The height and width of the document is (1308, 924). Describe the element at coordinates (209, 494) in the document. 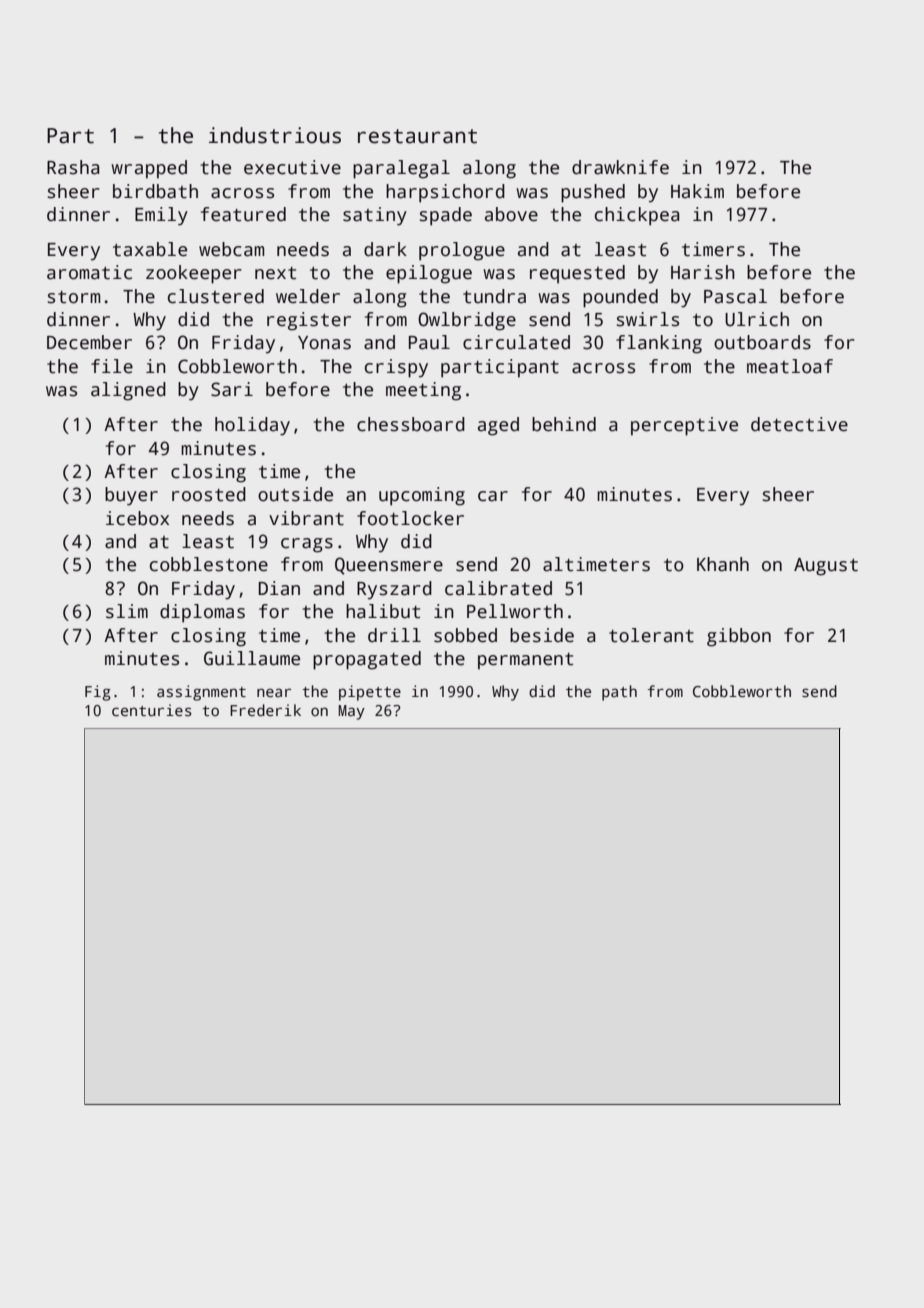

I see `roosted` at that location.
